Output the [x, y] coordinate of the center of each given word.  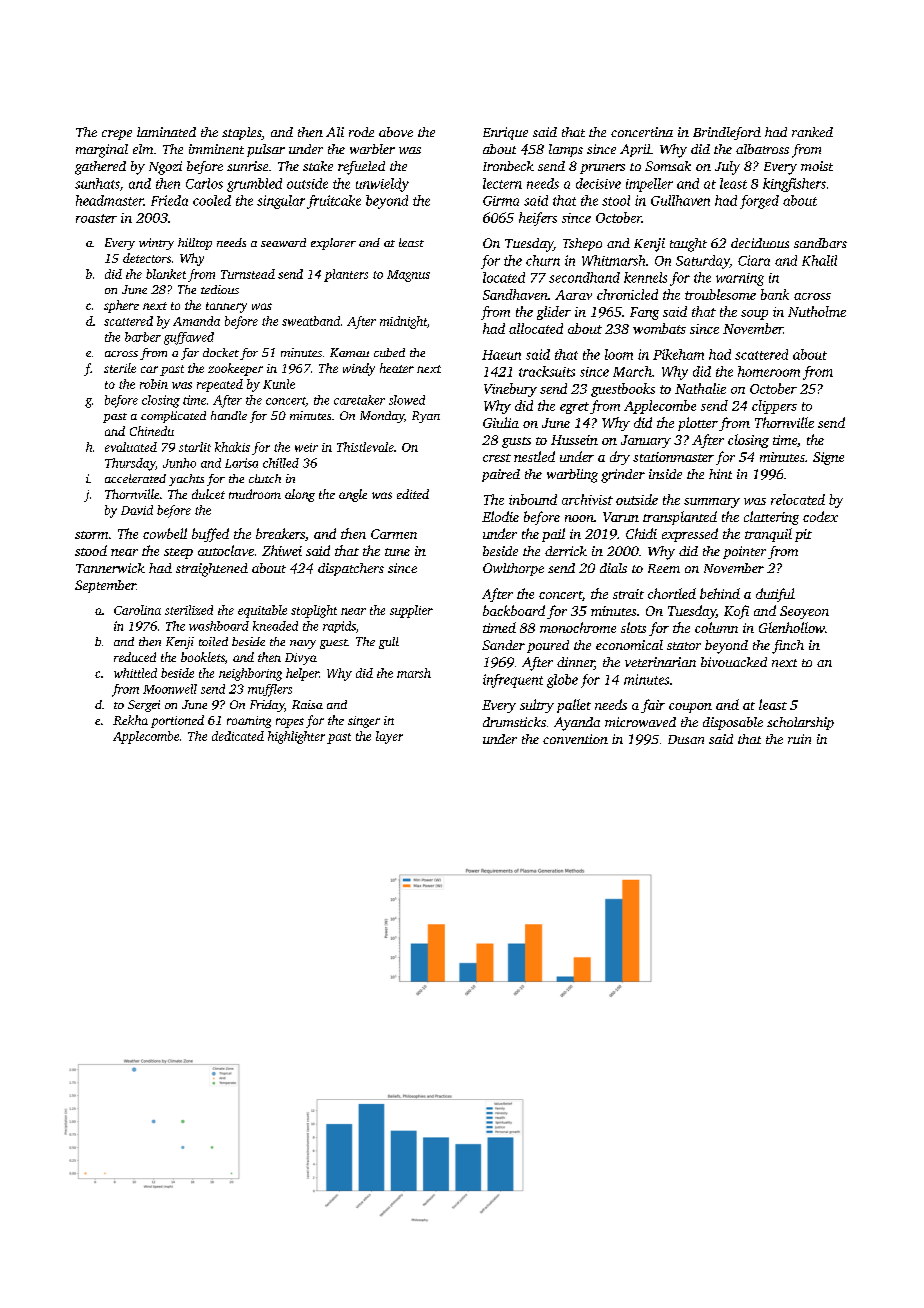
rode [361, 132]
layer [389, 737]
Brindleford [727, 133]
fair [653, 706]
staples [241, 133]
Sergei [144, 706]
